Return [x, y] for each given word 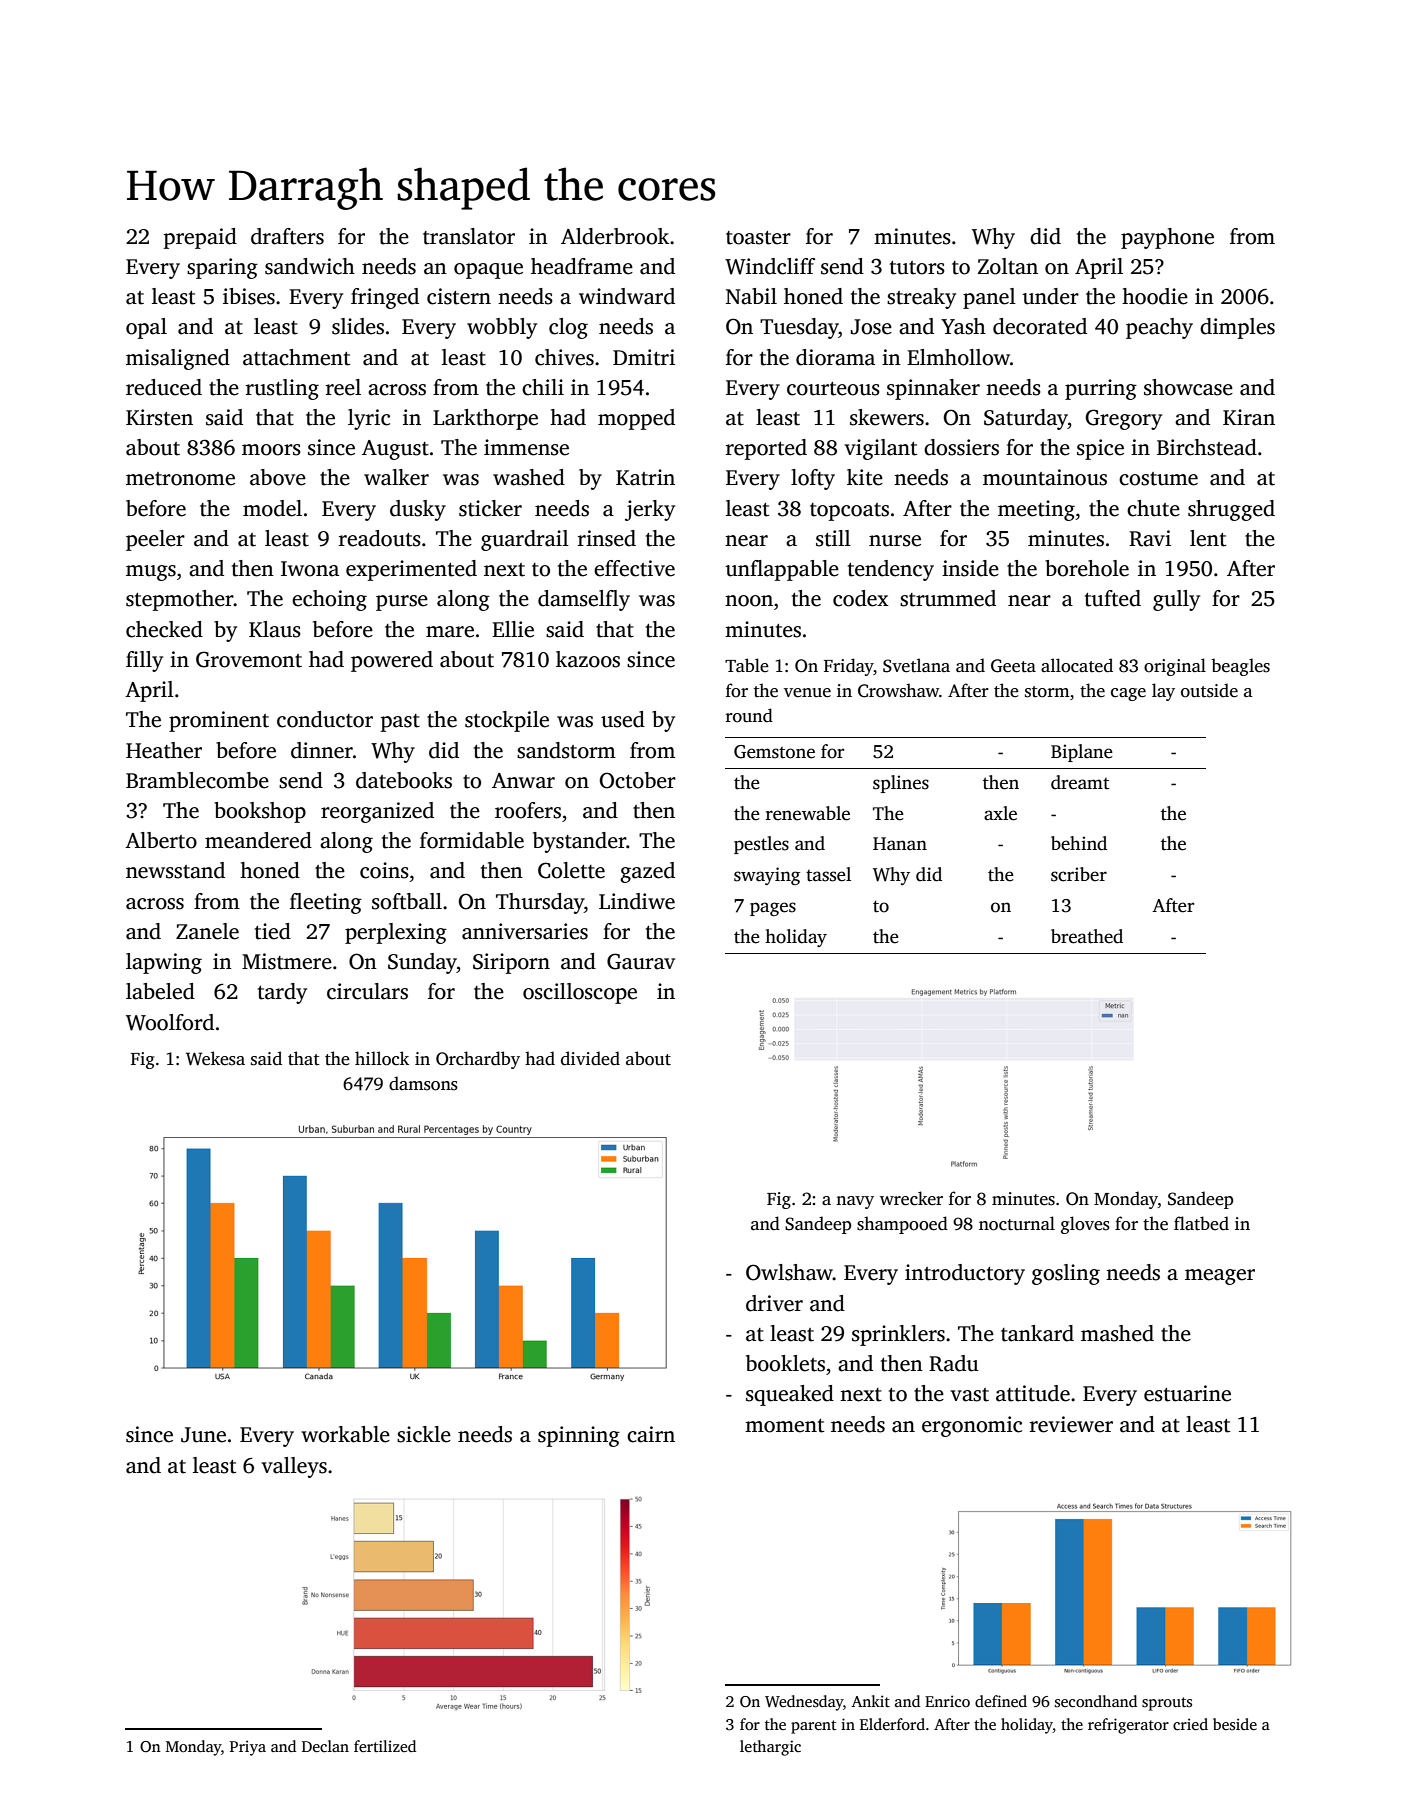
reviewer [1071, 1424]
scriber [1079, 874]
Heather [164, 750]
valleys [294, 1467]
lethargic [770, 1748]
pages [773, 909]
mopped [636, 419]
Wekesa [215, 1058]
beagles [1240, 667]
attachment [296, 357]
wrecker [911, 1198]
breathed [1087, 936]
